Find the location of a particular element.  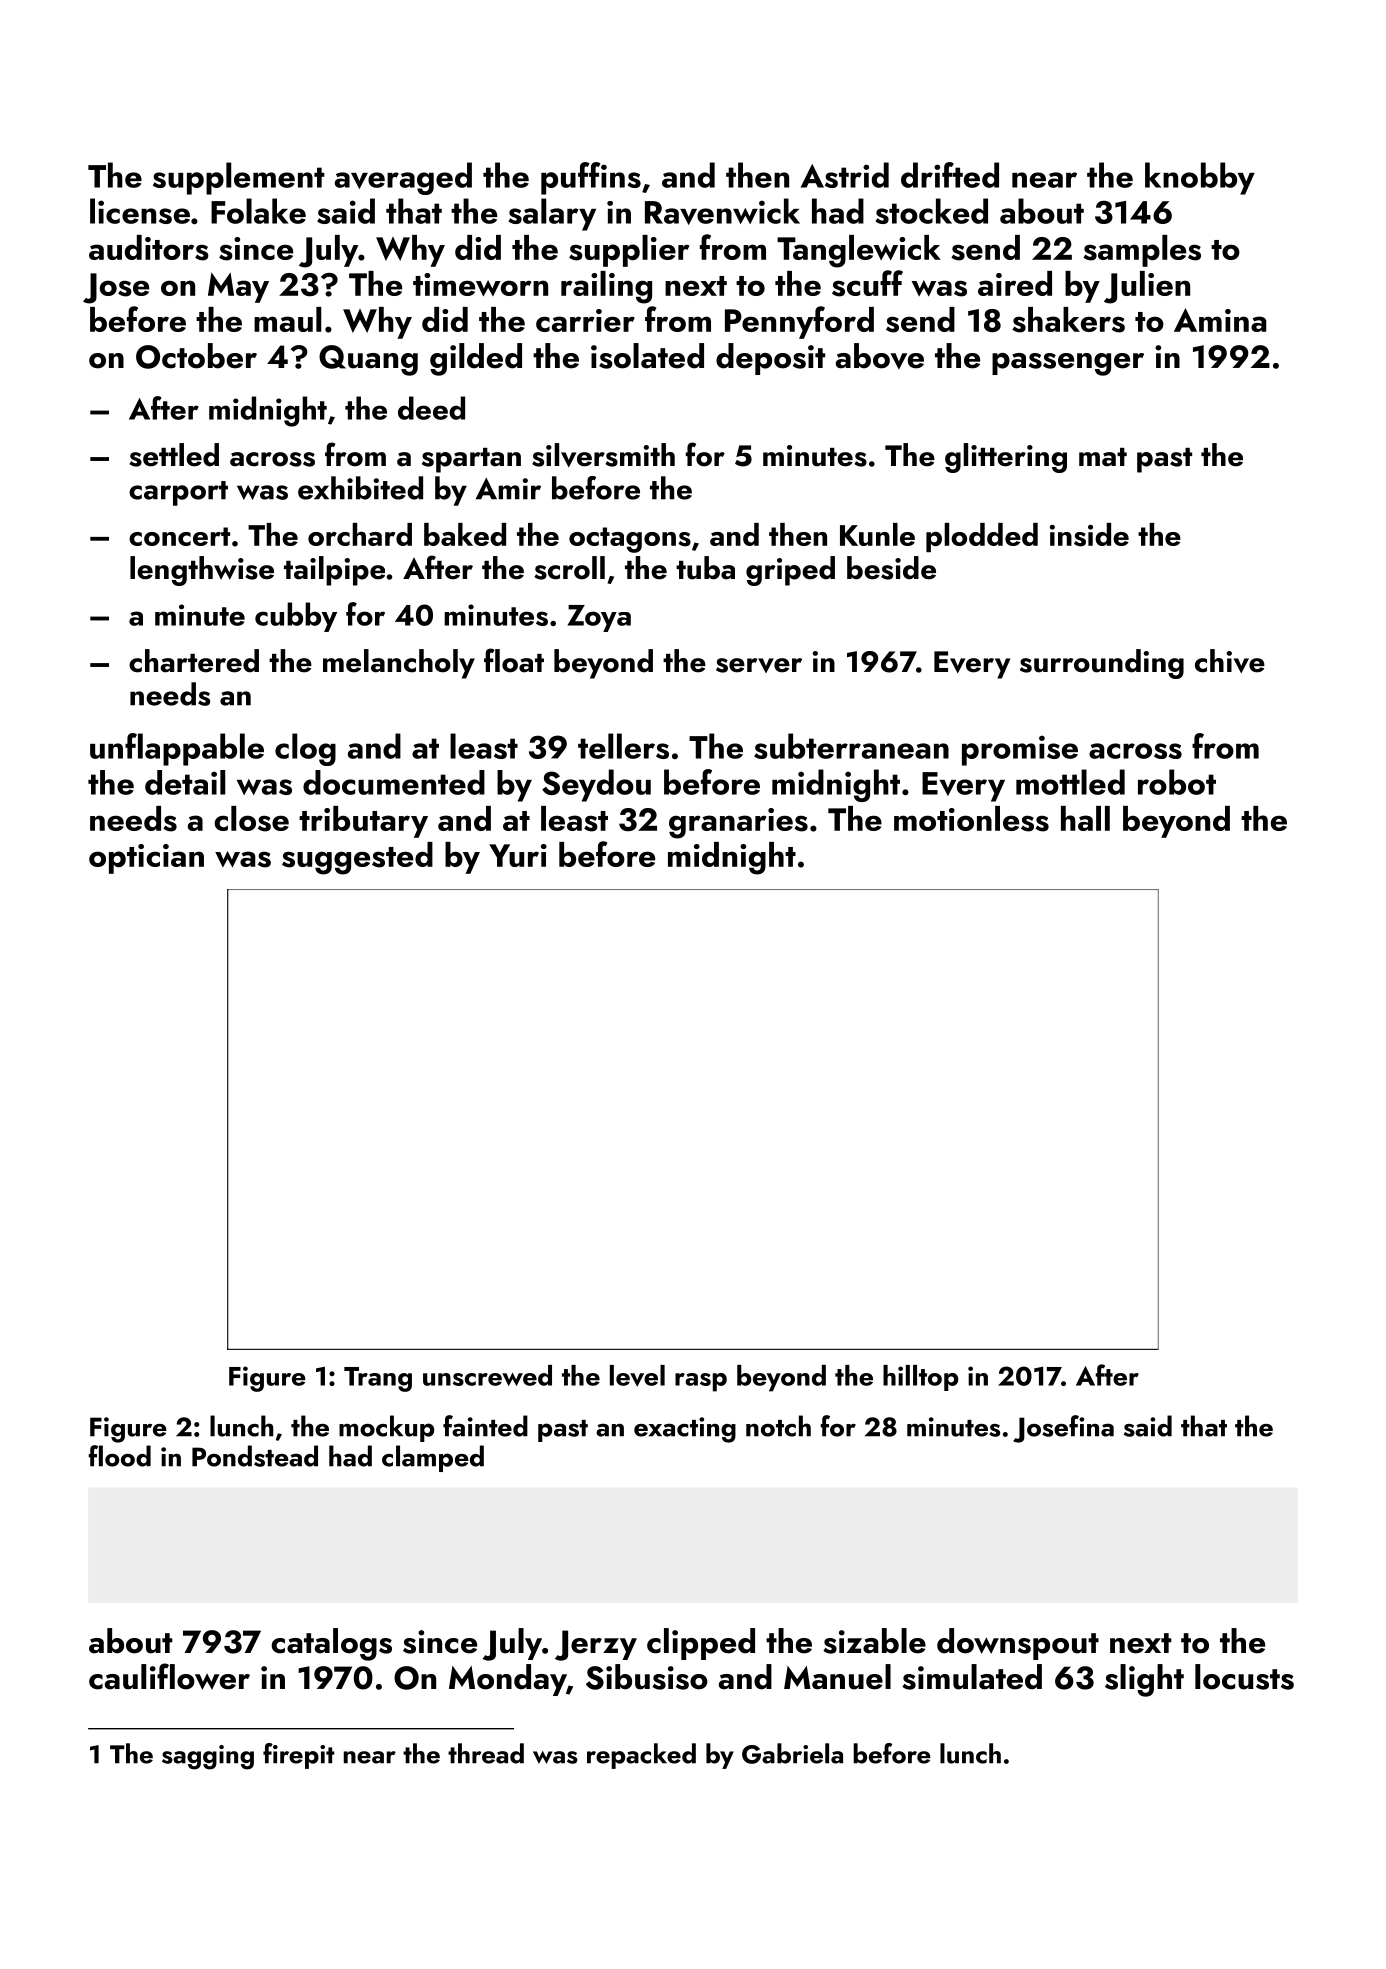

Seydou is located at coordinates (596, 785).
